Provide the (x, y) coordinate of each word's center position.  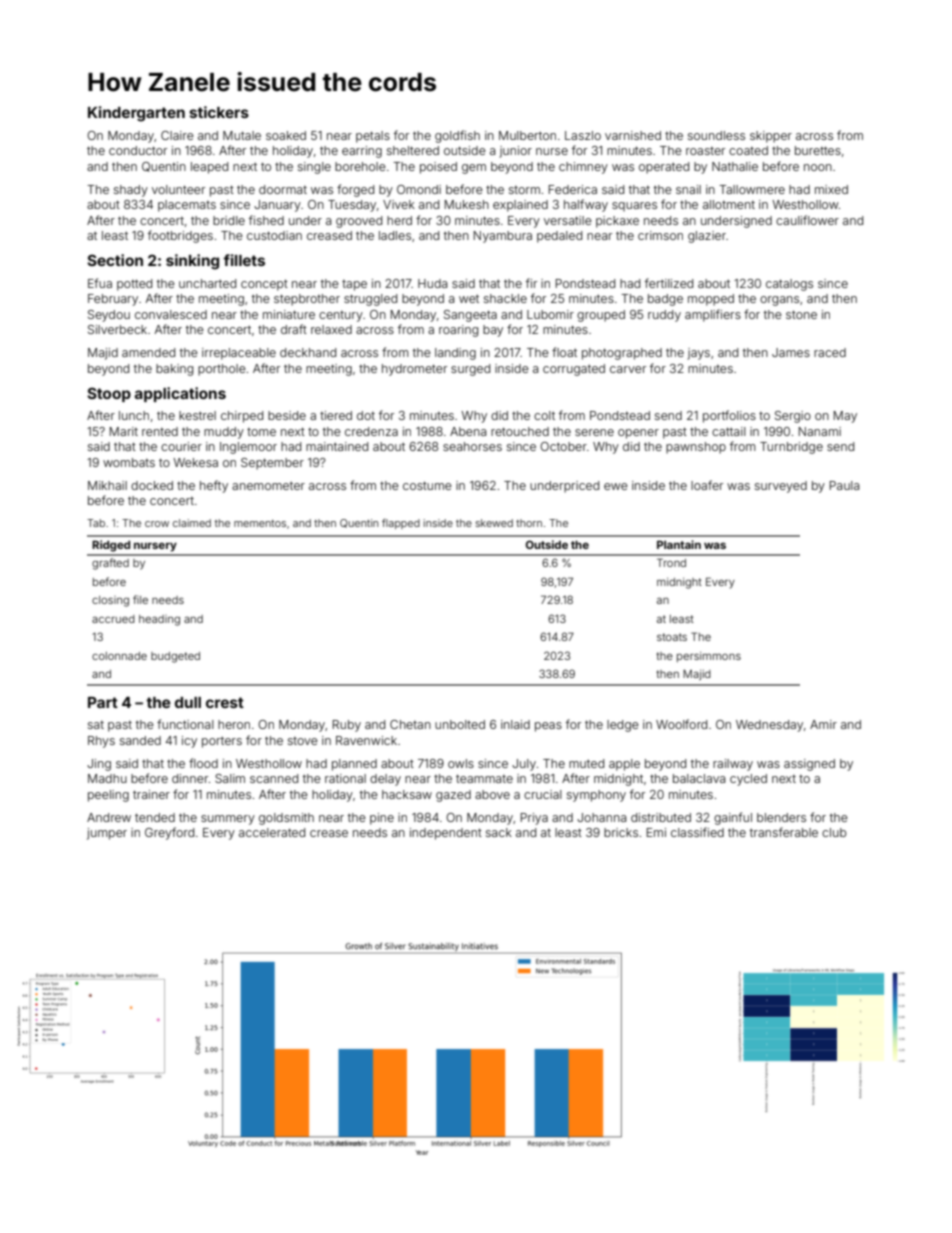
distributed (661, 817)
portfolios (729, 416)
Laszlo (583, 135)
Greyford (169, 833)
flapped (401, 524)
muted (586, 763)
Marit (124, 431)
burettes (818, 150)
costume (427, 485)
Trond (671, 562)
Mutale (242, 135)
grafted (110, 564)
